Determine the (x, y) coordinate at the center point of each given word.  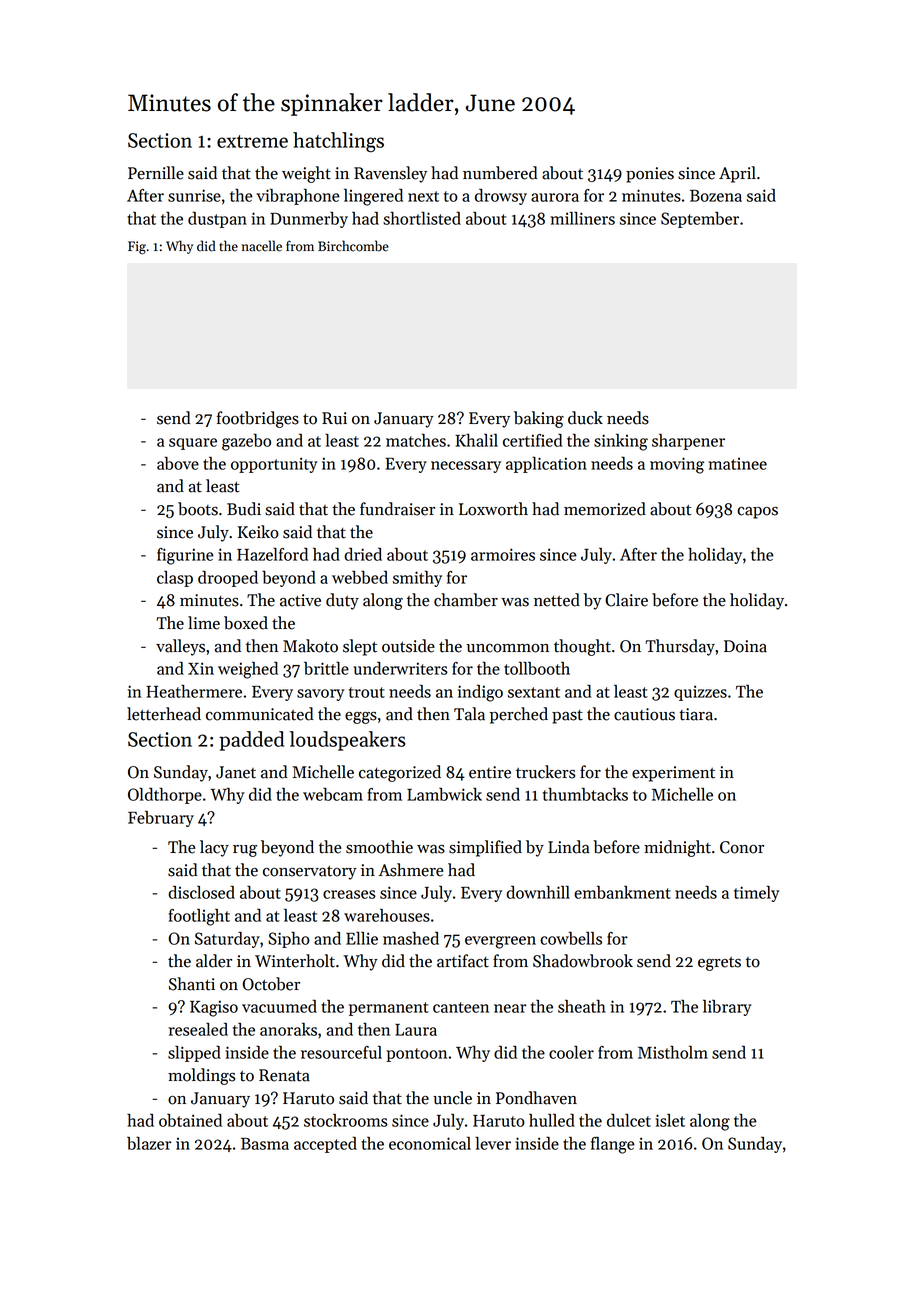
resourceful (341, 1052)
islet (670, 1120)
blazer (149, 1143)
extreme (252, 141)
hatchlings (338, 142)
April (737, 174)
